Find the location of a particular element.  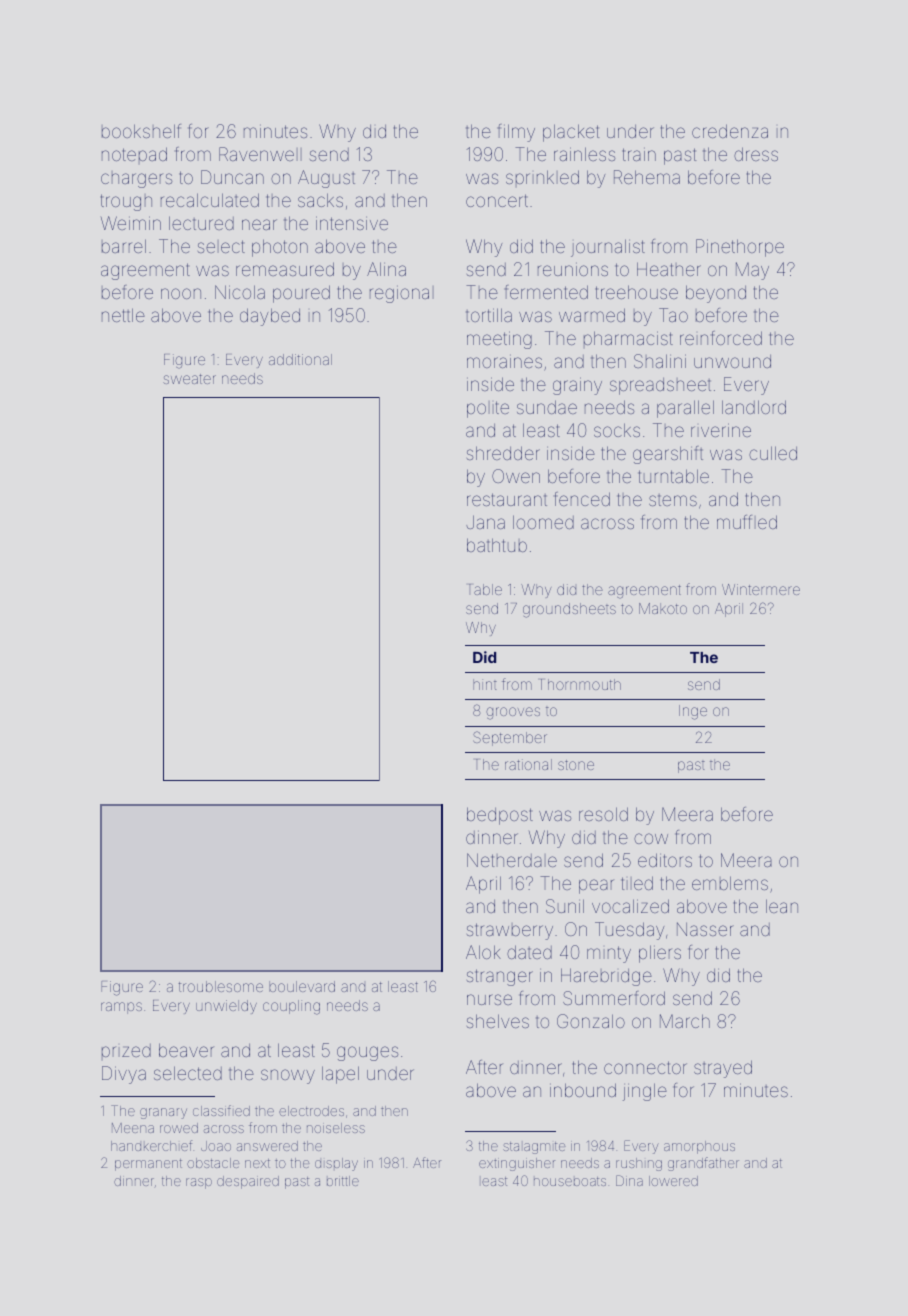

placket is located at coordinates (571, 133).
